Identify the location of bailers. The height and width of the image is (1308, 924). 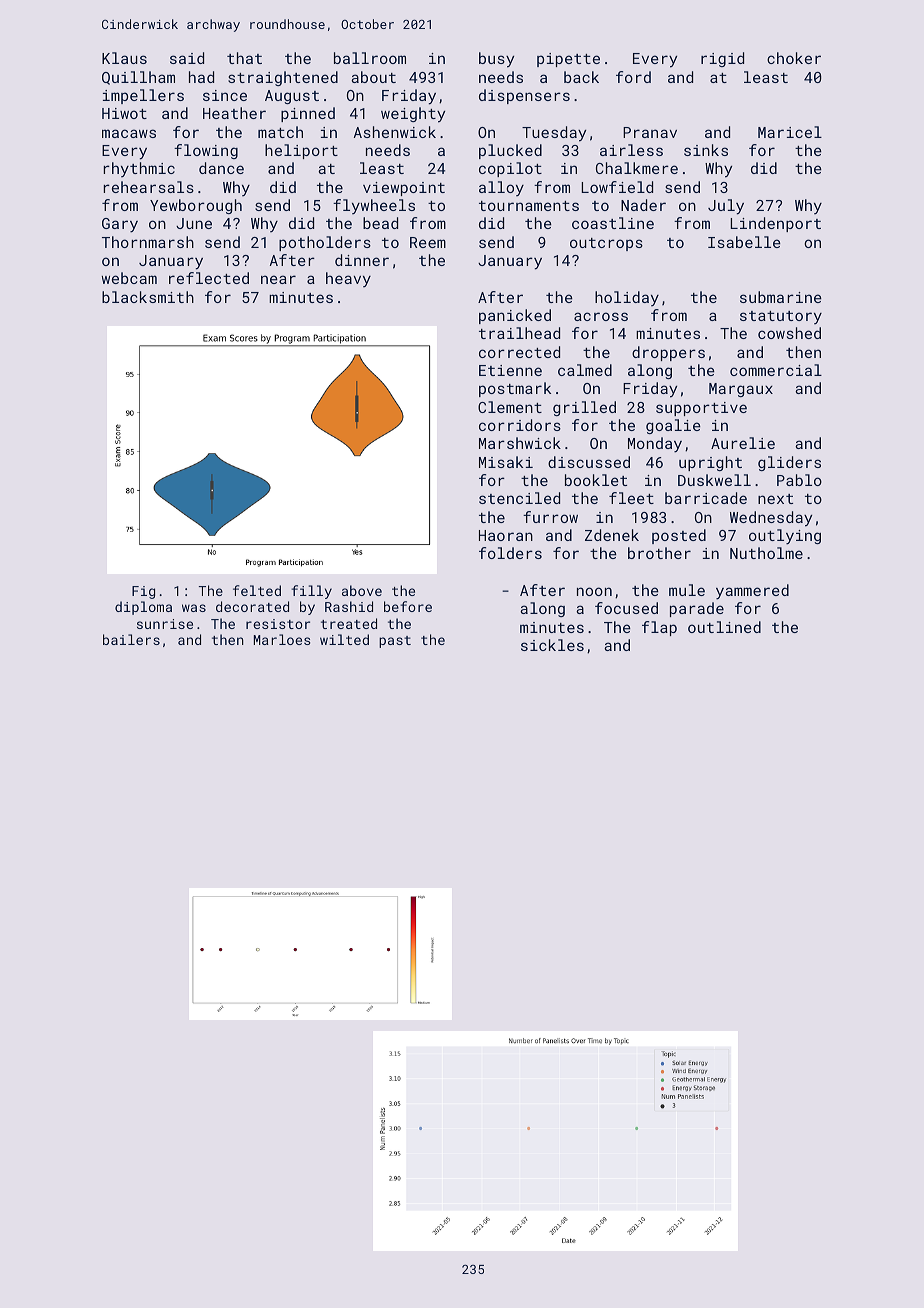
(131, 639).
